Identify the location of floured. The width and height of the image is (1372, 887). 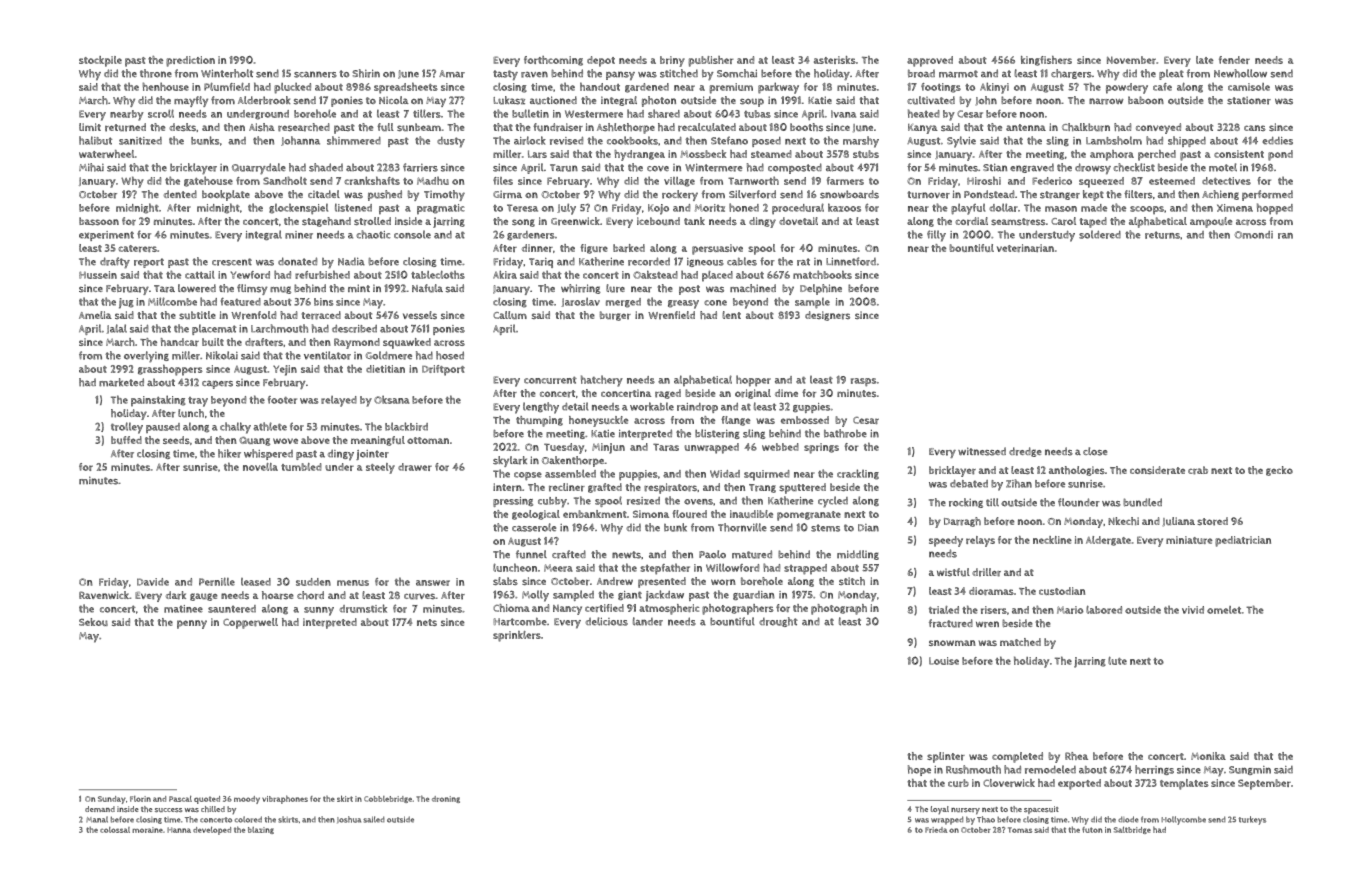
(689, 514).
